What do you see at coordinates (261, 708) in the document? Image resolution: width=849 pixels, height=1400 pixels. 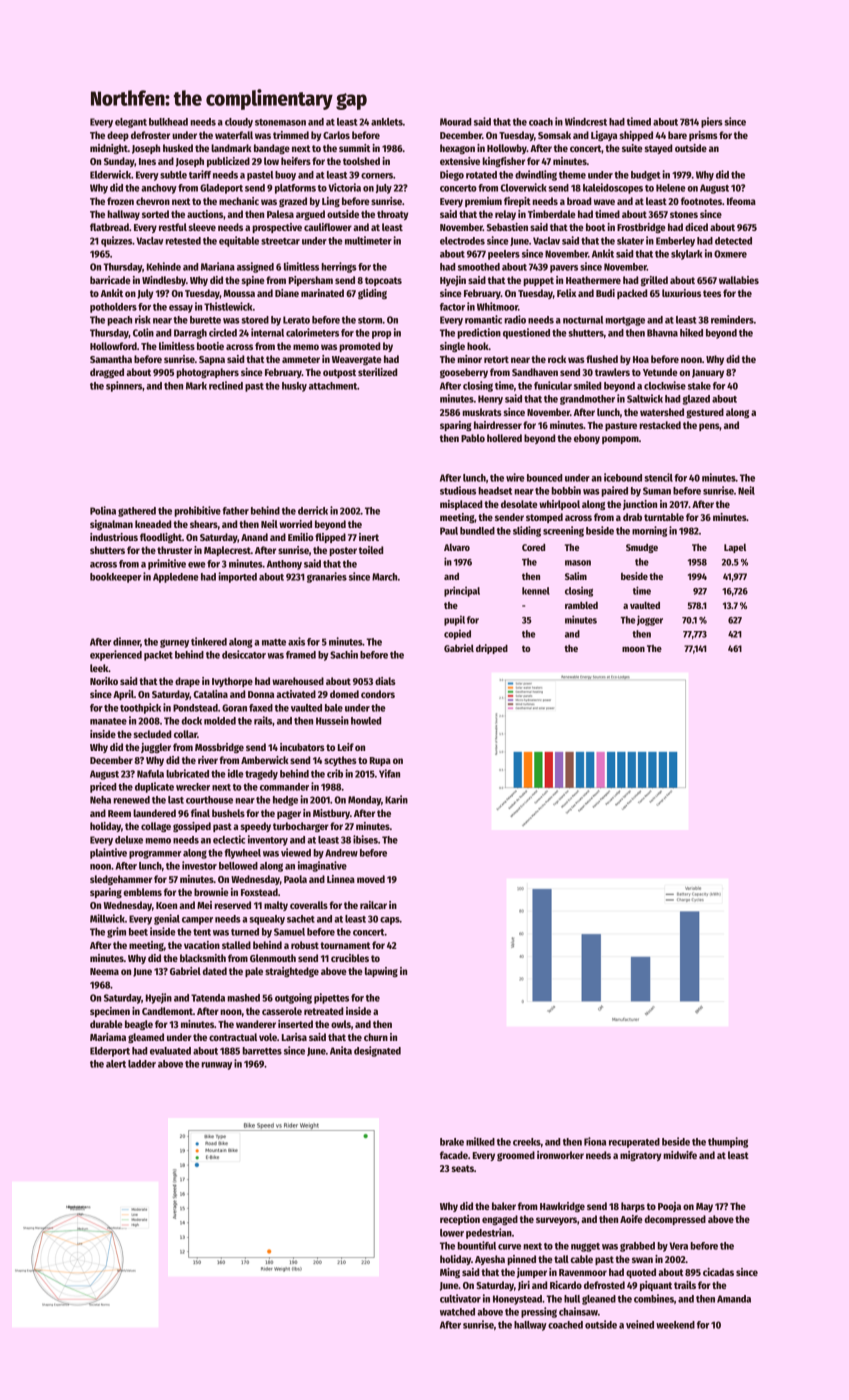 I see `faxed` at bounding box center [261, 708].
